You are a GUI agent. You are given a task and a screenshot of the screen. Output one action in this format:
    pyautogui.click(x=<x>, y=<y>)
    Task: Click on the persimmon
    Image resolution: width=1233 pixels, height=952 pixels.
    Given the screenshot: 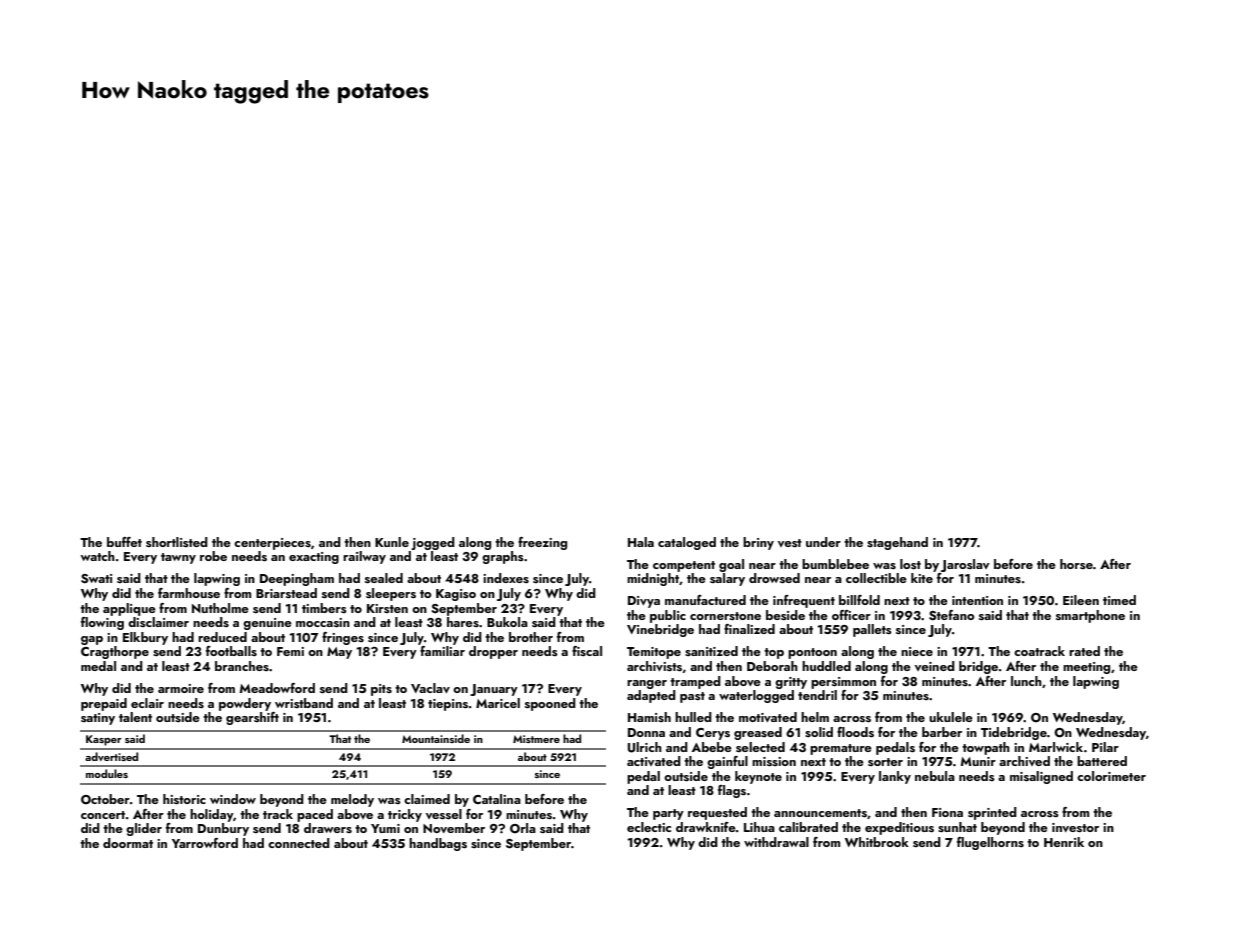 What is the action you would take?
    pyautogui.click(x=843, y=683)
